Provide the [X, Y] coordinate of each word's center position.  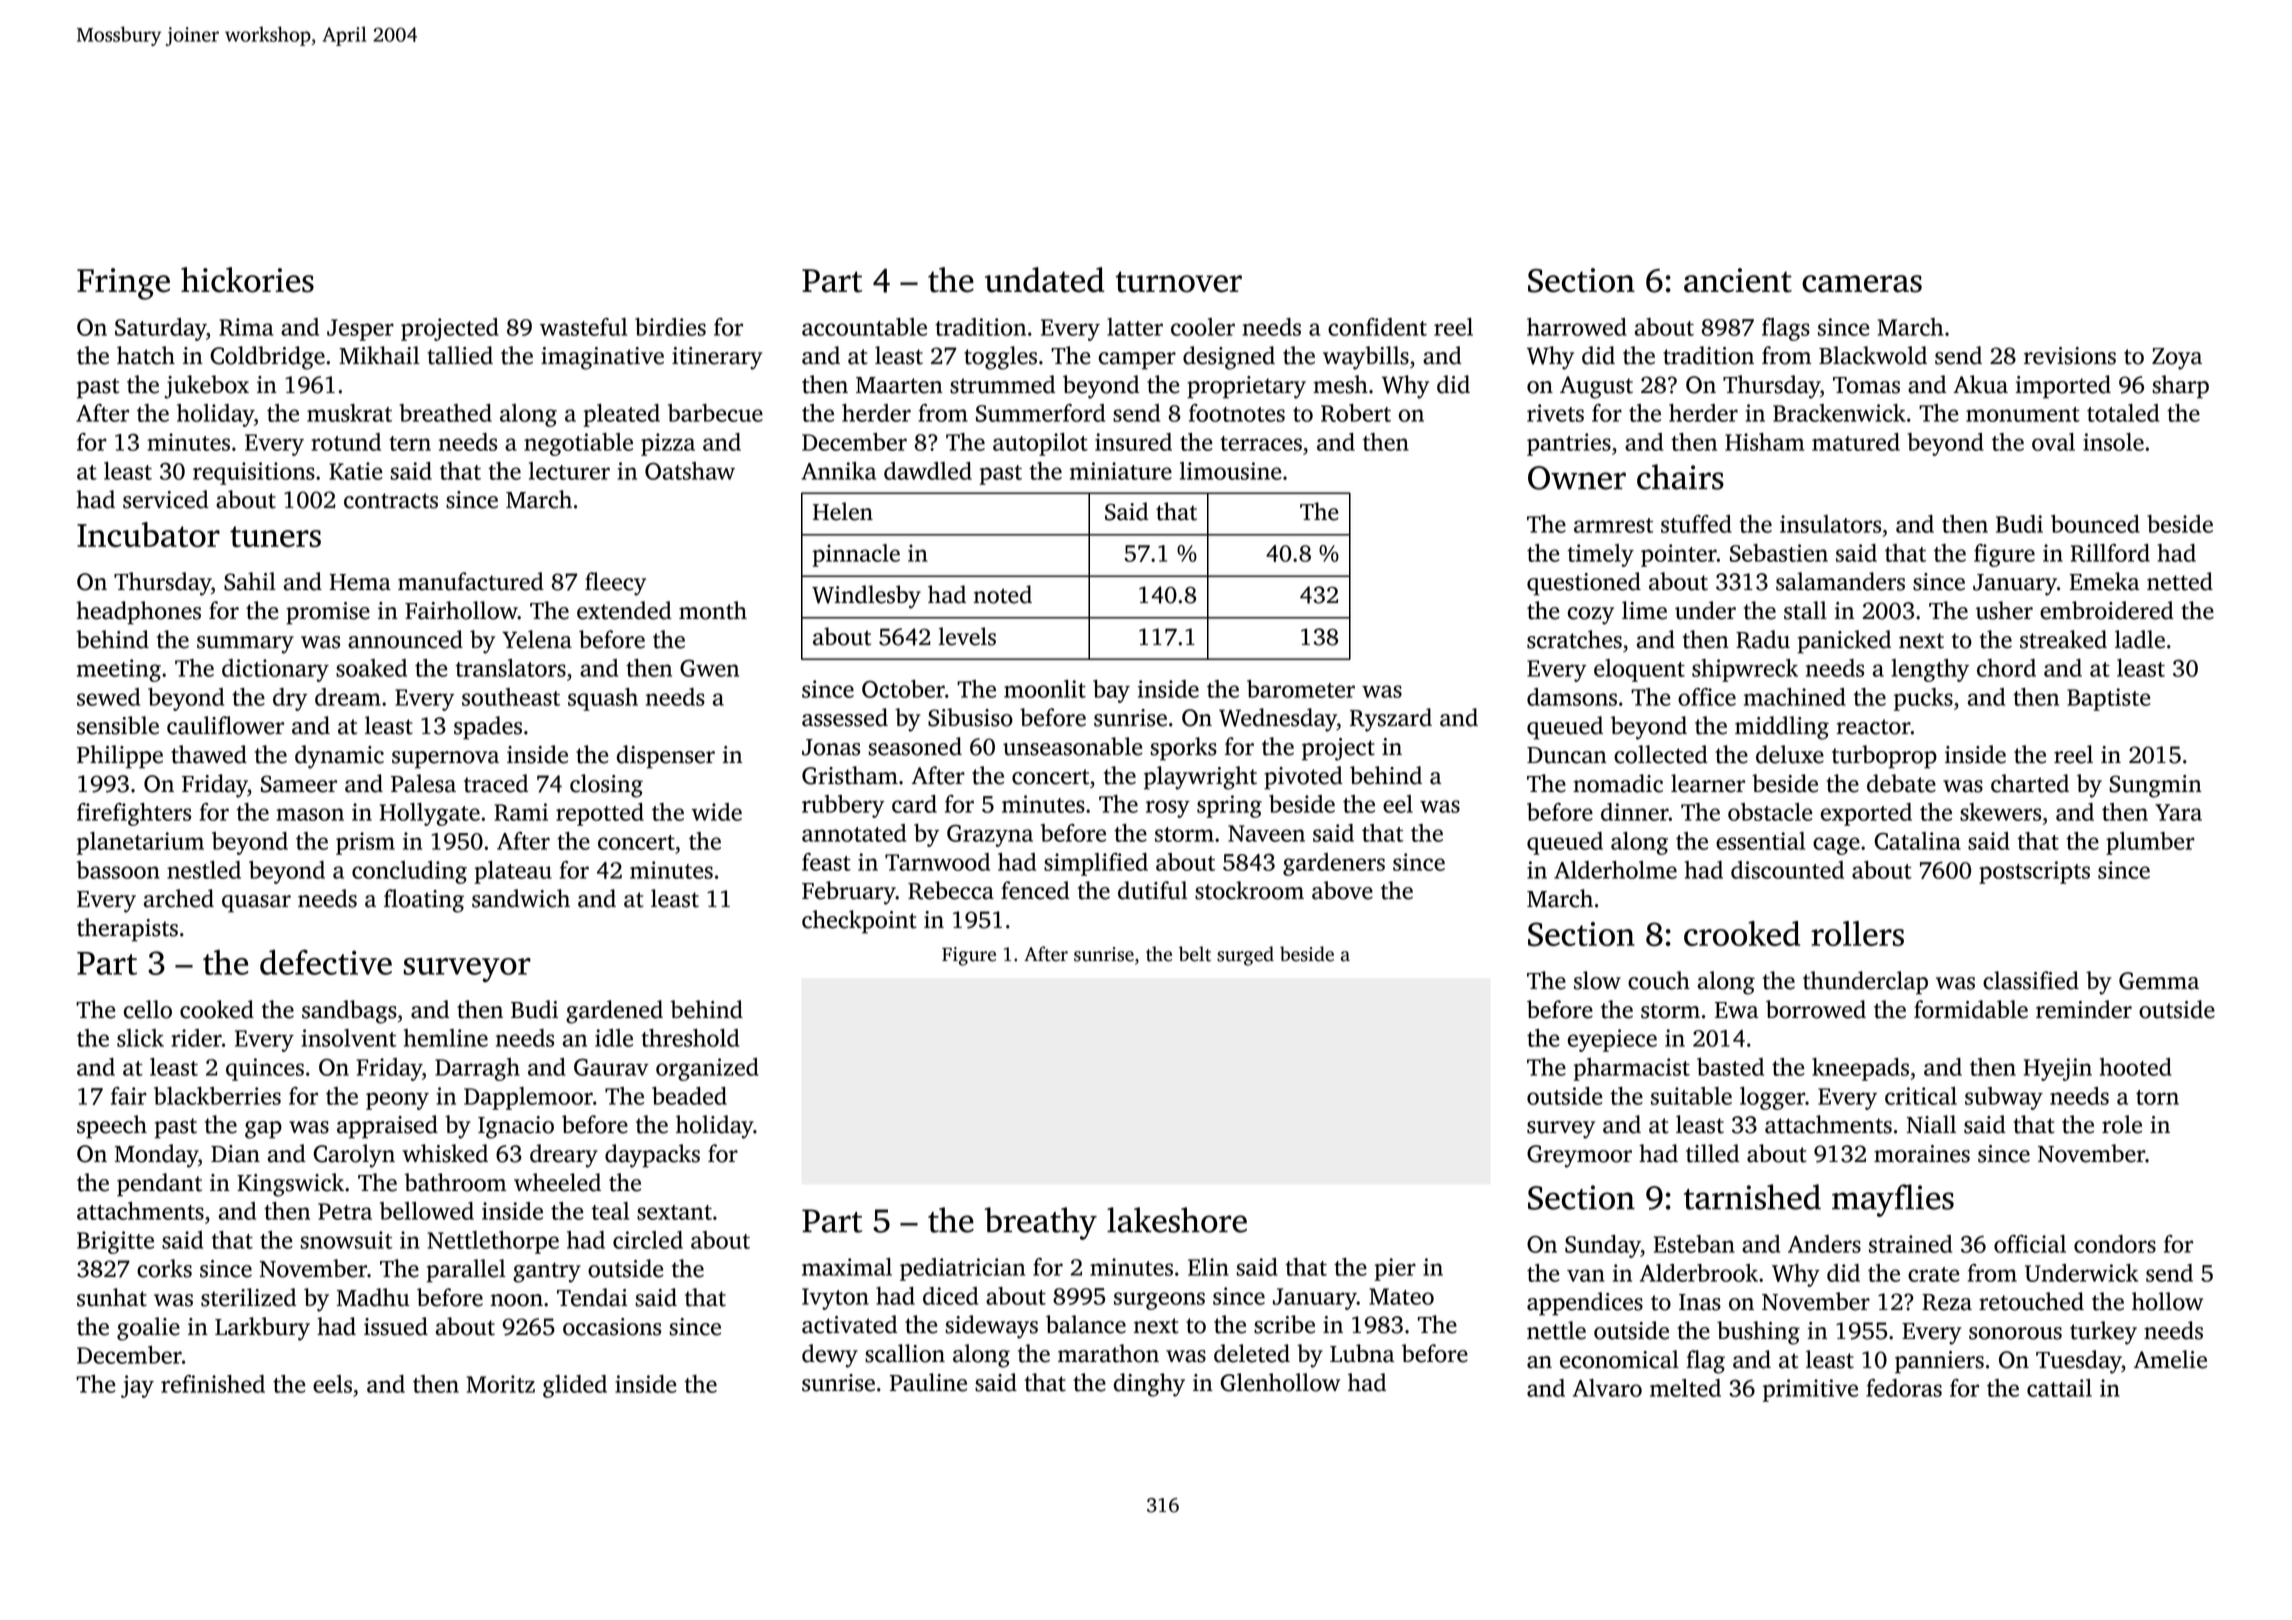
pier [1395, 1269]
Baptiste [2109, 699]
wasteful [583, 327]
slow [1597, 980]
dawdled [928, 471]
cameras [1862, 284]
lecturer [569, 471]
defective [326, 962]
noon [517, 1300]
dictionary [275, 670]
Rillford [2110, 553]
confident [1377, 327]
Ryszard [1391, 720]
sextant [674, 1212]
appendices [1585, 1304]
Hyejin [2058, 1069]
